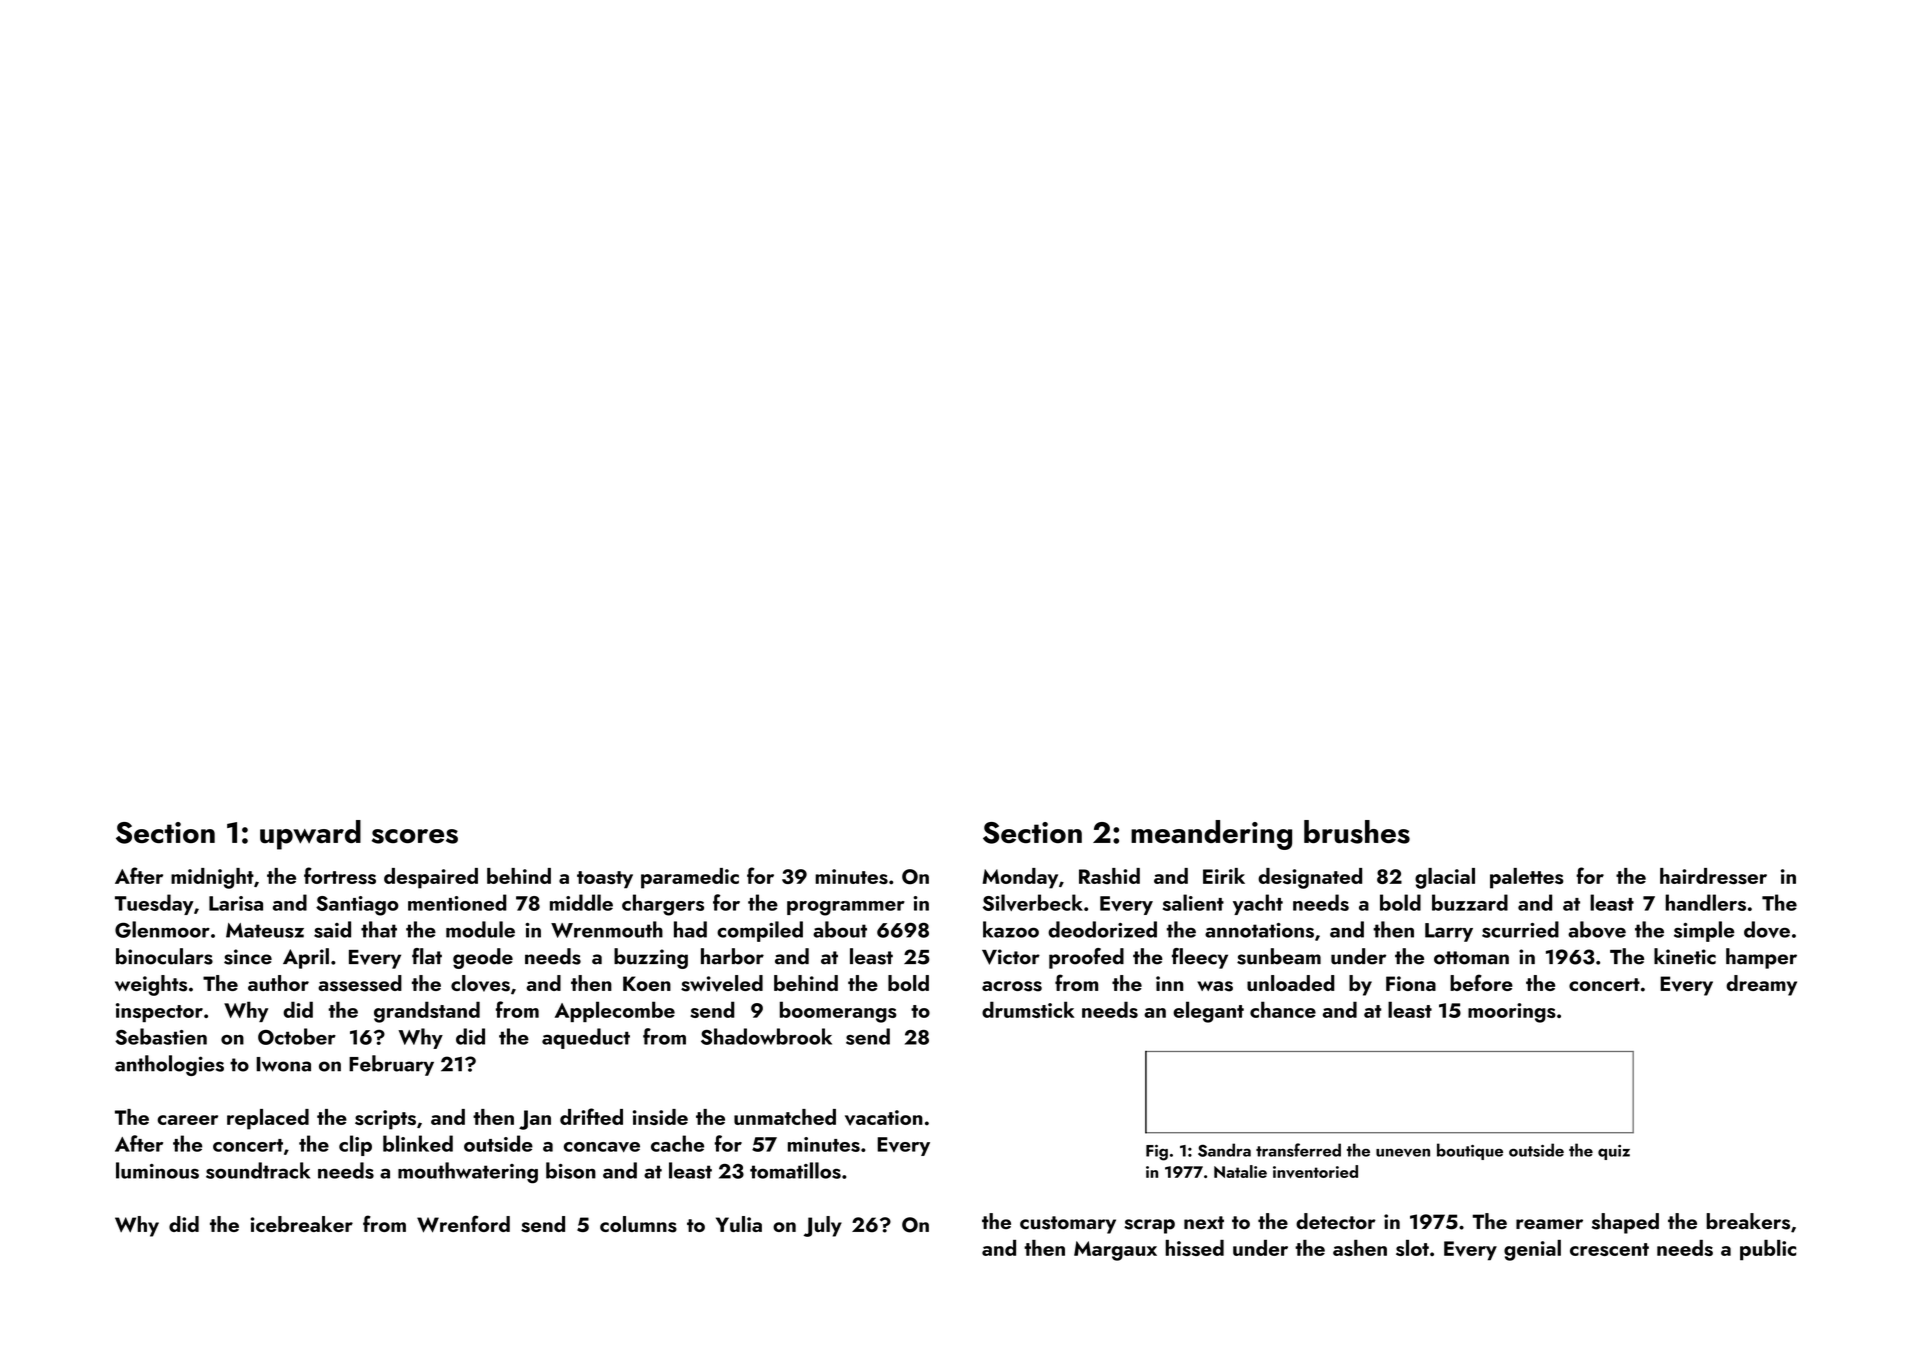 The image size is (1912, 1352). Describe the element at coordinates (1011, 957) in the document. I see `Victor` at that location.
